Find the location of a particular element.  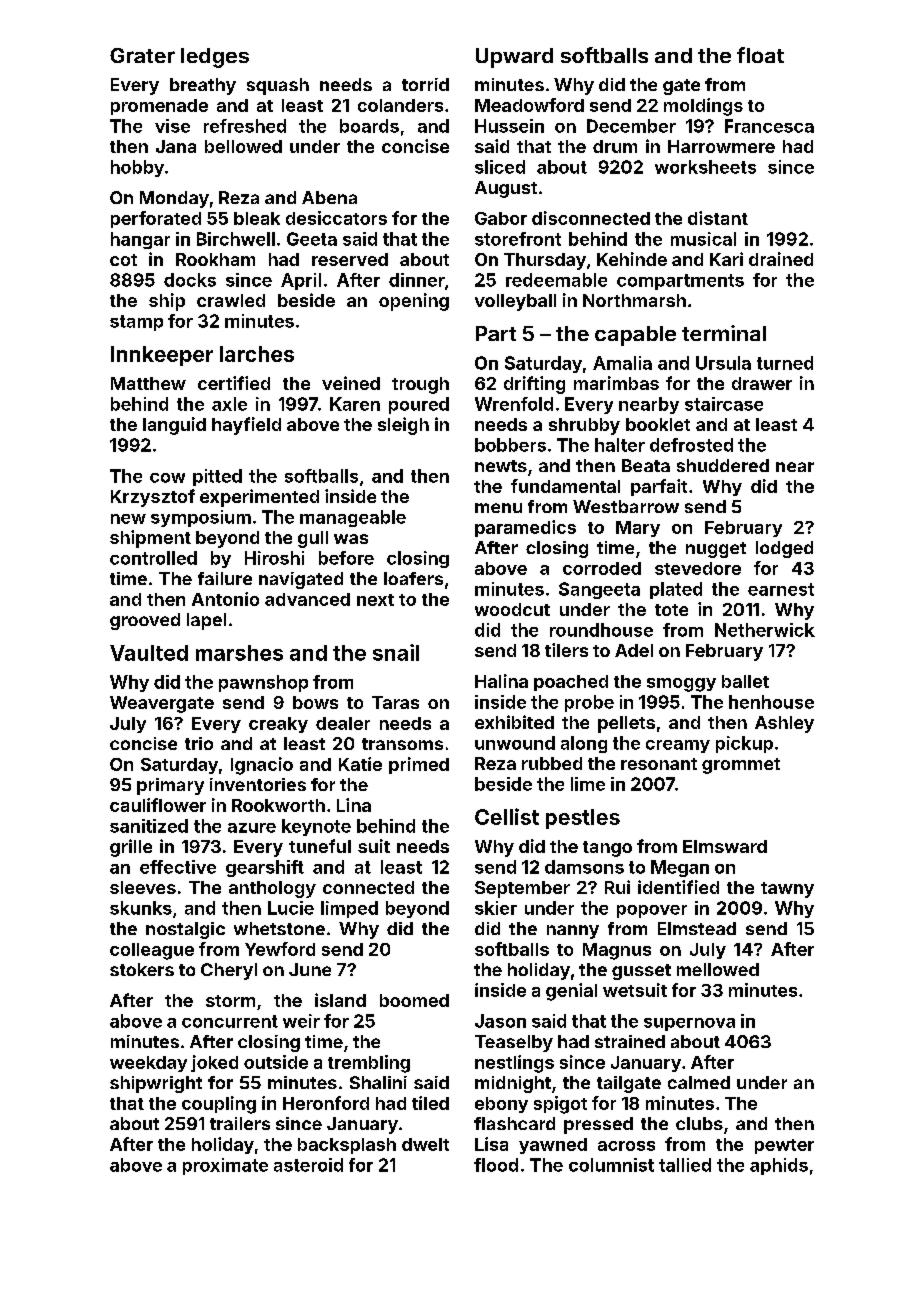

refreshed is located at coordinates (245, 126).
